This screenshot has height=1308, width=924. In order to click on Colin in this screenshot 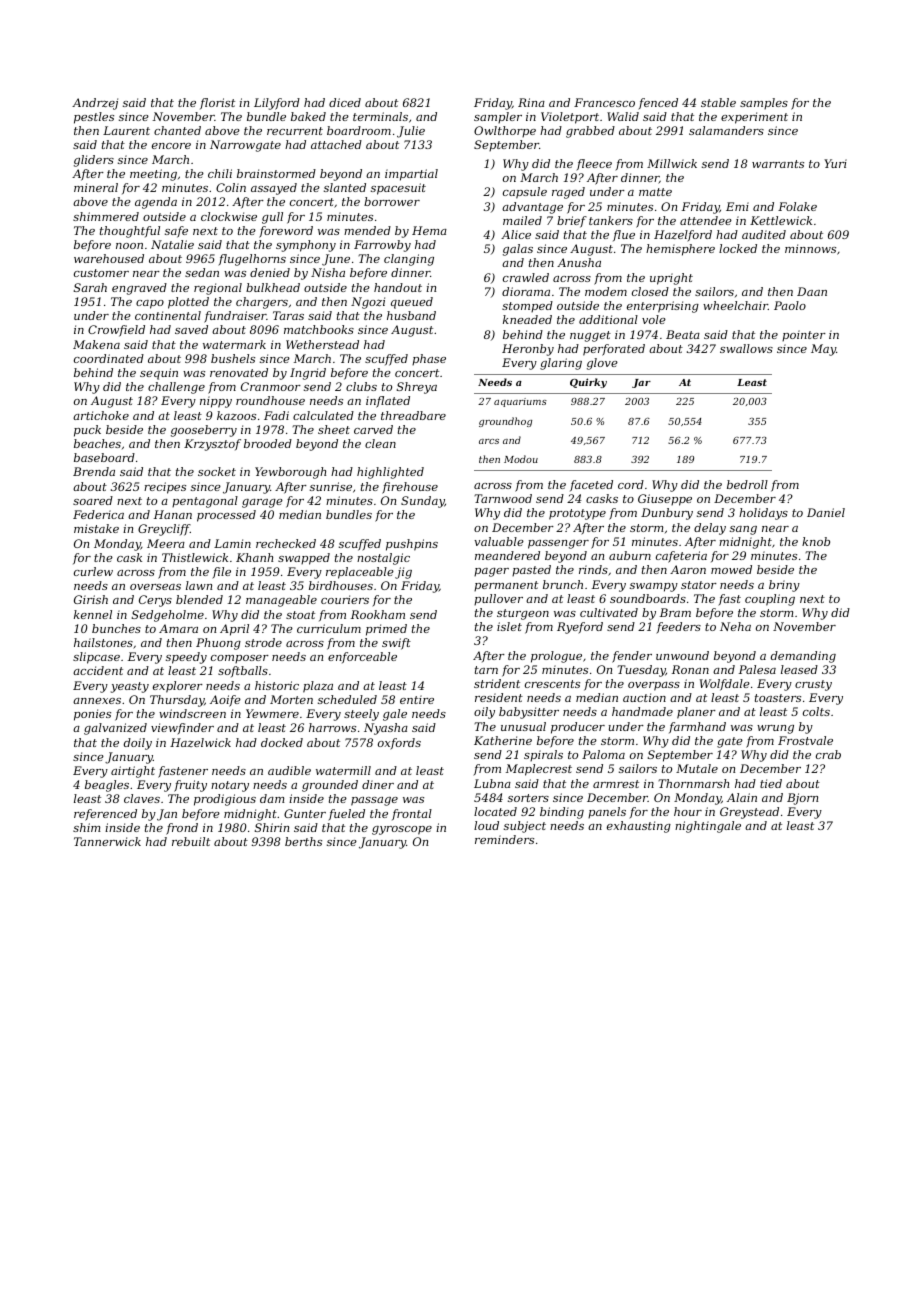, I will do `click(231, 187)`.
